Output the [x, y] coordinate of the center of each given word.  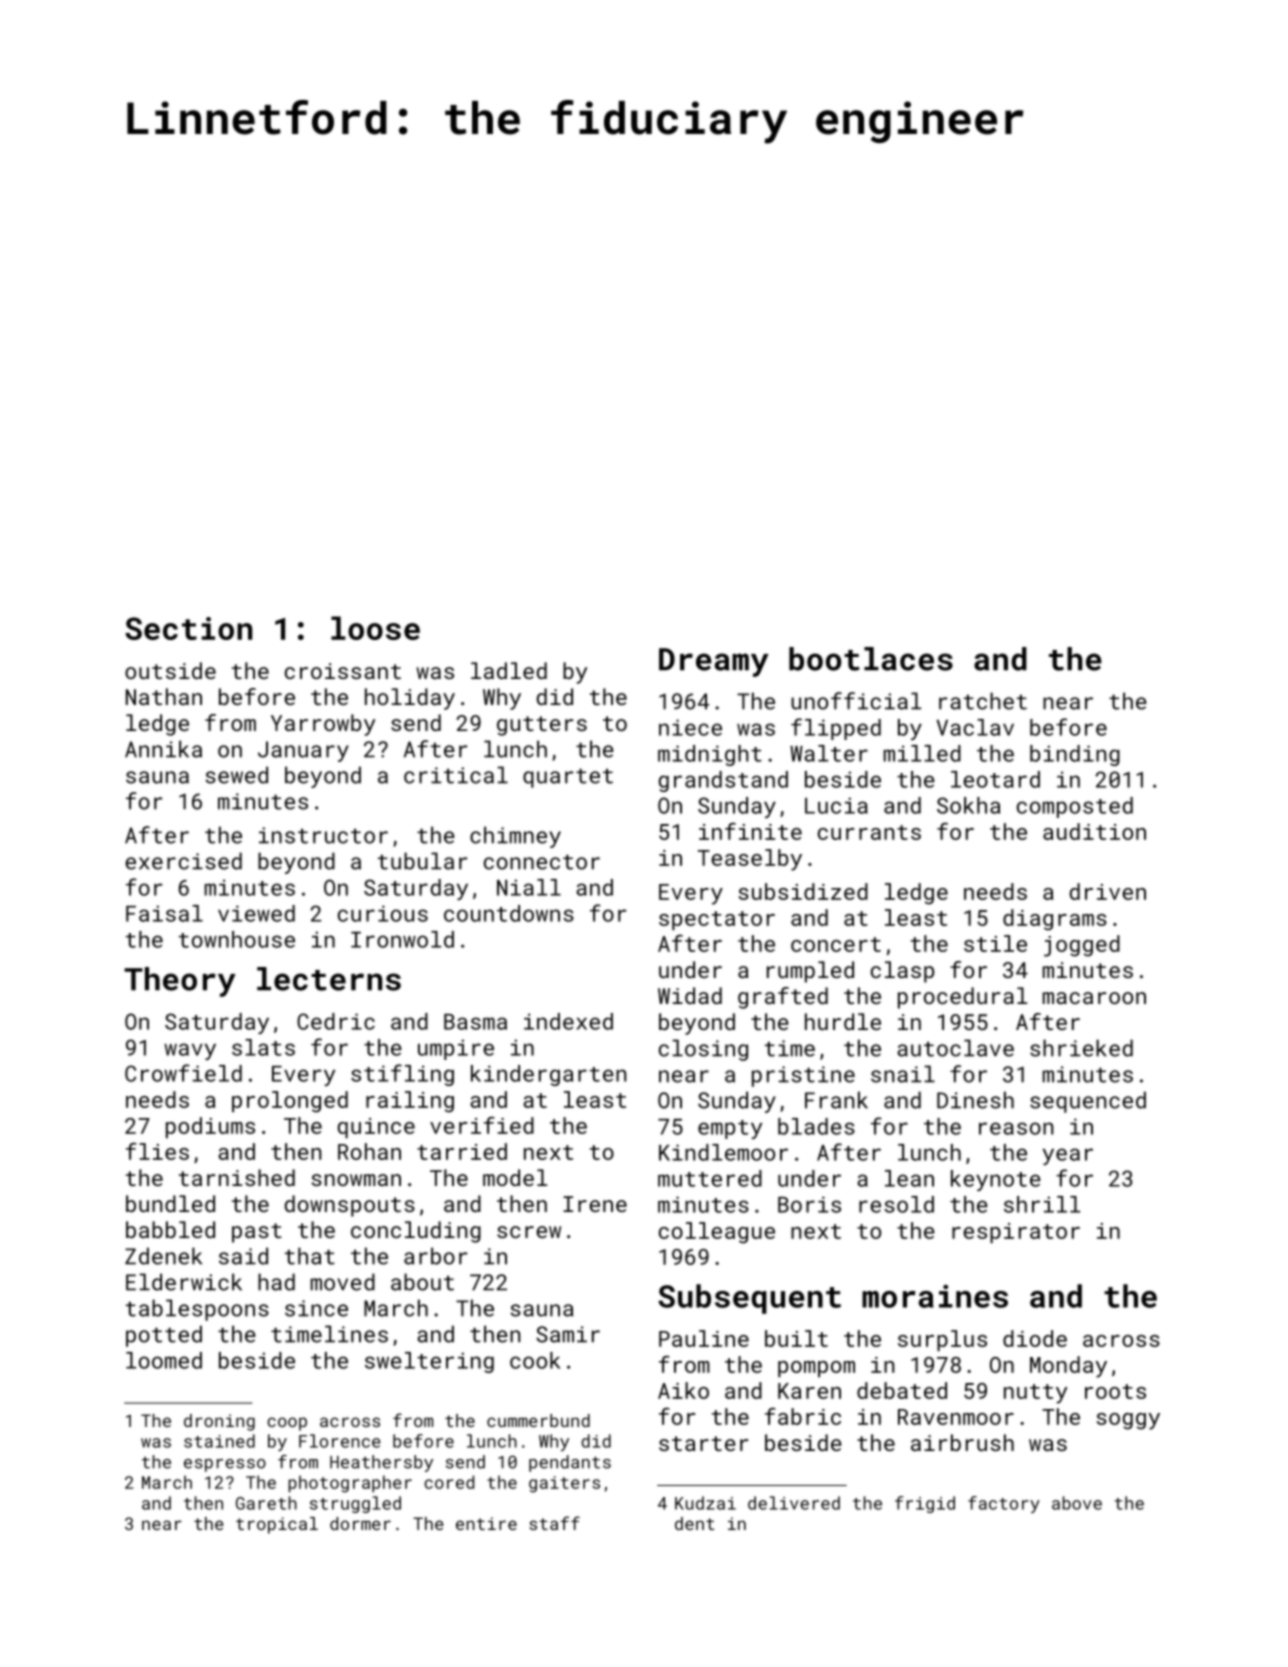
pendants [570, 1463]
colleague [717, 1233]
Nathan [164, 696]
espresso [225, 1465]
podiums [210, 1127]
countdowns [509, 913]
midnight [710, 755]
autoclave [955, 1048]
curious [383, 913]
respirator [1016, 1233]
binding [1075, 755]
